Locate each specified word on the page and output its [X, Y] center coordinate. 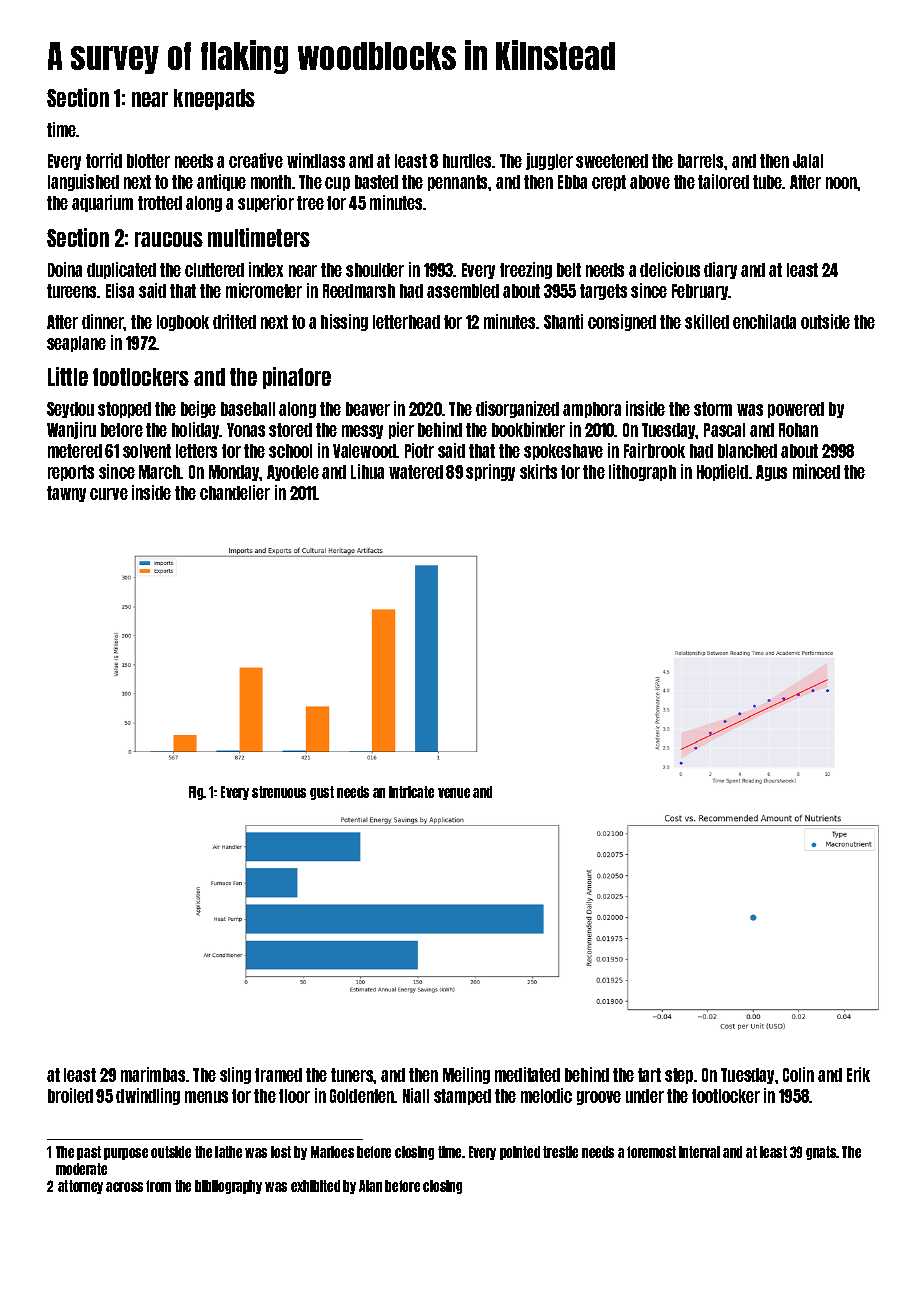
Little [68, 376]
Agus [771, 473]
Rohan [798, 430]
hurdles [468, 161]
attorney [80, 1187]
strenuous [279, 792]
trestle [560, 1152]
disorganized [517, 409]
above [650, 182]
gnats [821, 1153]
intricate [411, 792]
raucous [169, 239]
